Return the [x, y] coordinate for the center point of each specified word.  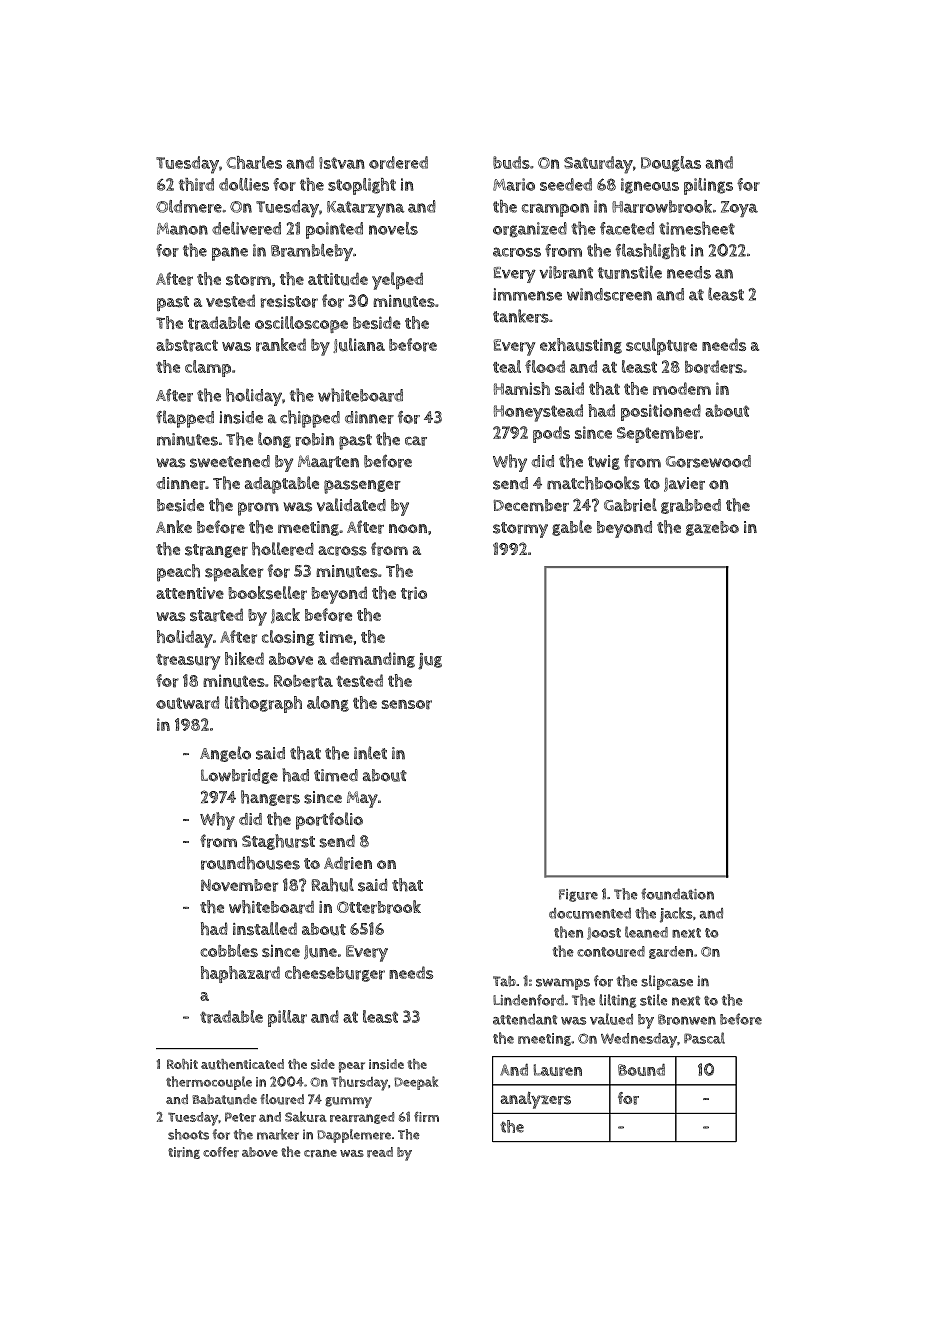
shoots [188, 1134]
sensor [406, 705]
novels [393, 228]
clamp [208, 368]
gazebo [712, 528]
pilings [708, 186]
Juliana [359, 345]
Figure [578, 895]
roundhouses [250, 863]
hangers [270, 798]
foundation [677, 894]
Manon [182, 229]
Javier [684, 484]
